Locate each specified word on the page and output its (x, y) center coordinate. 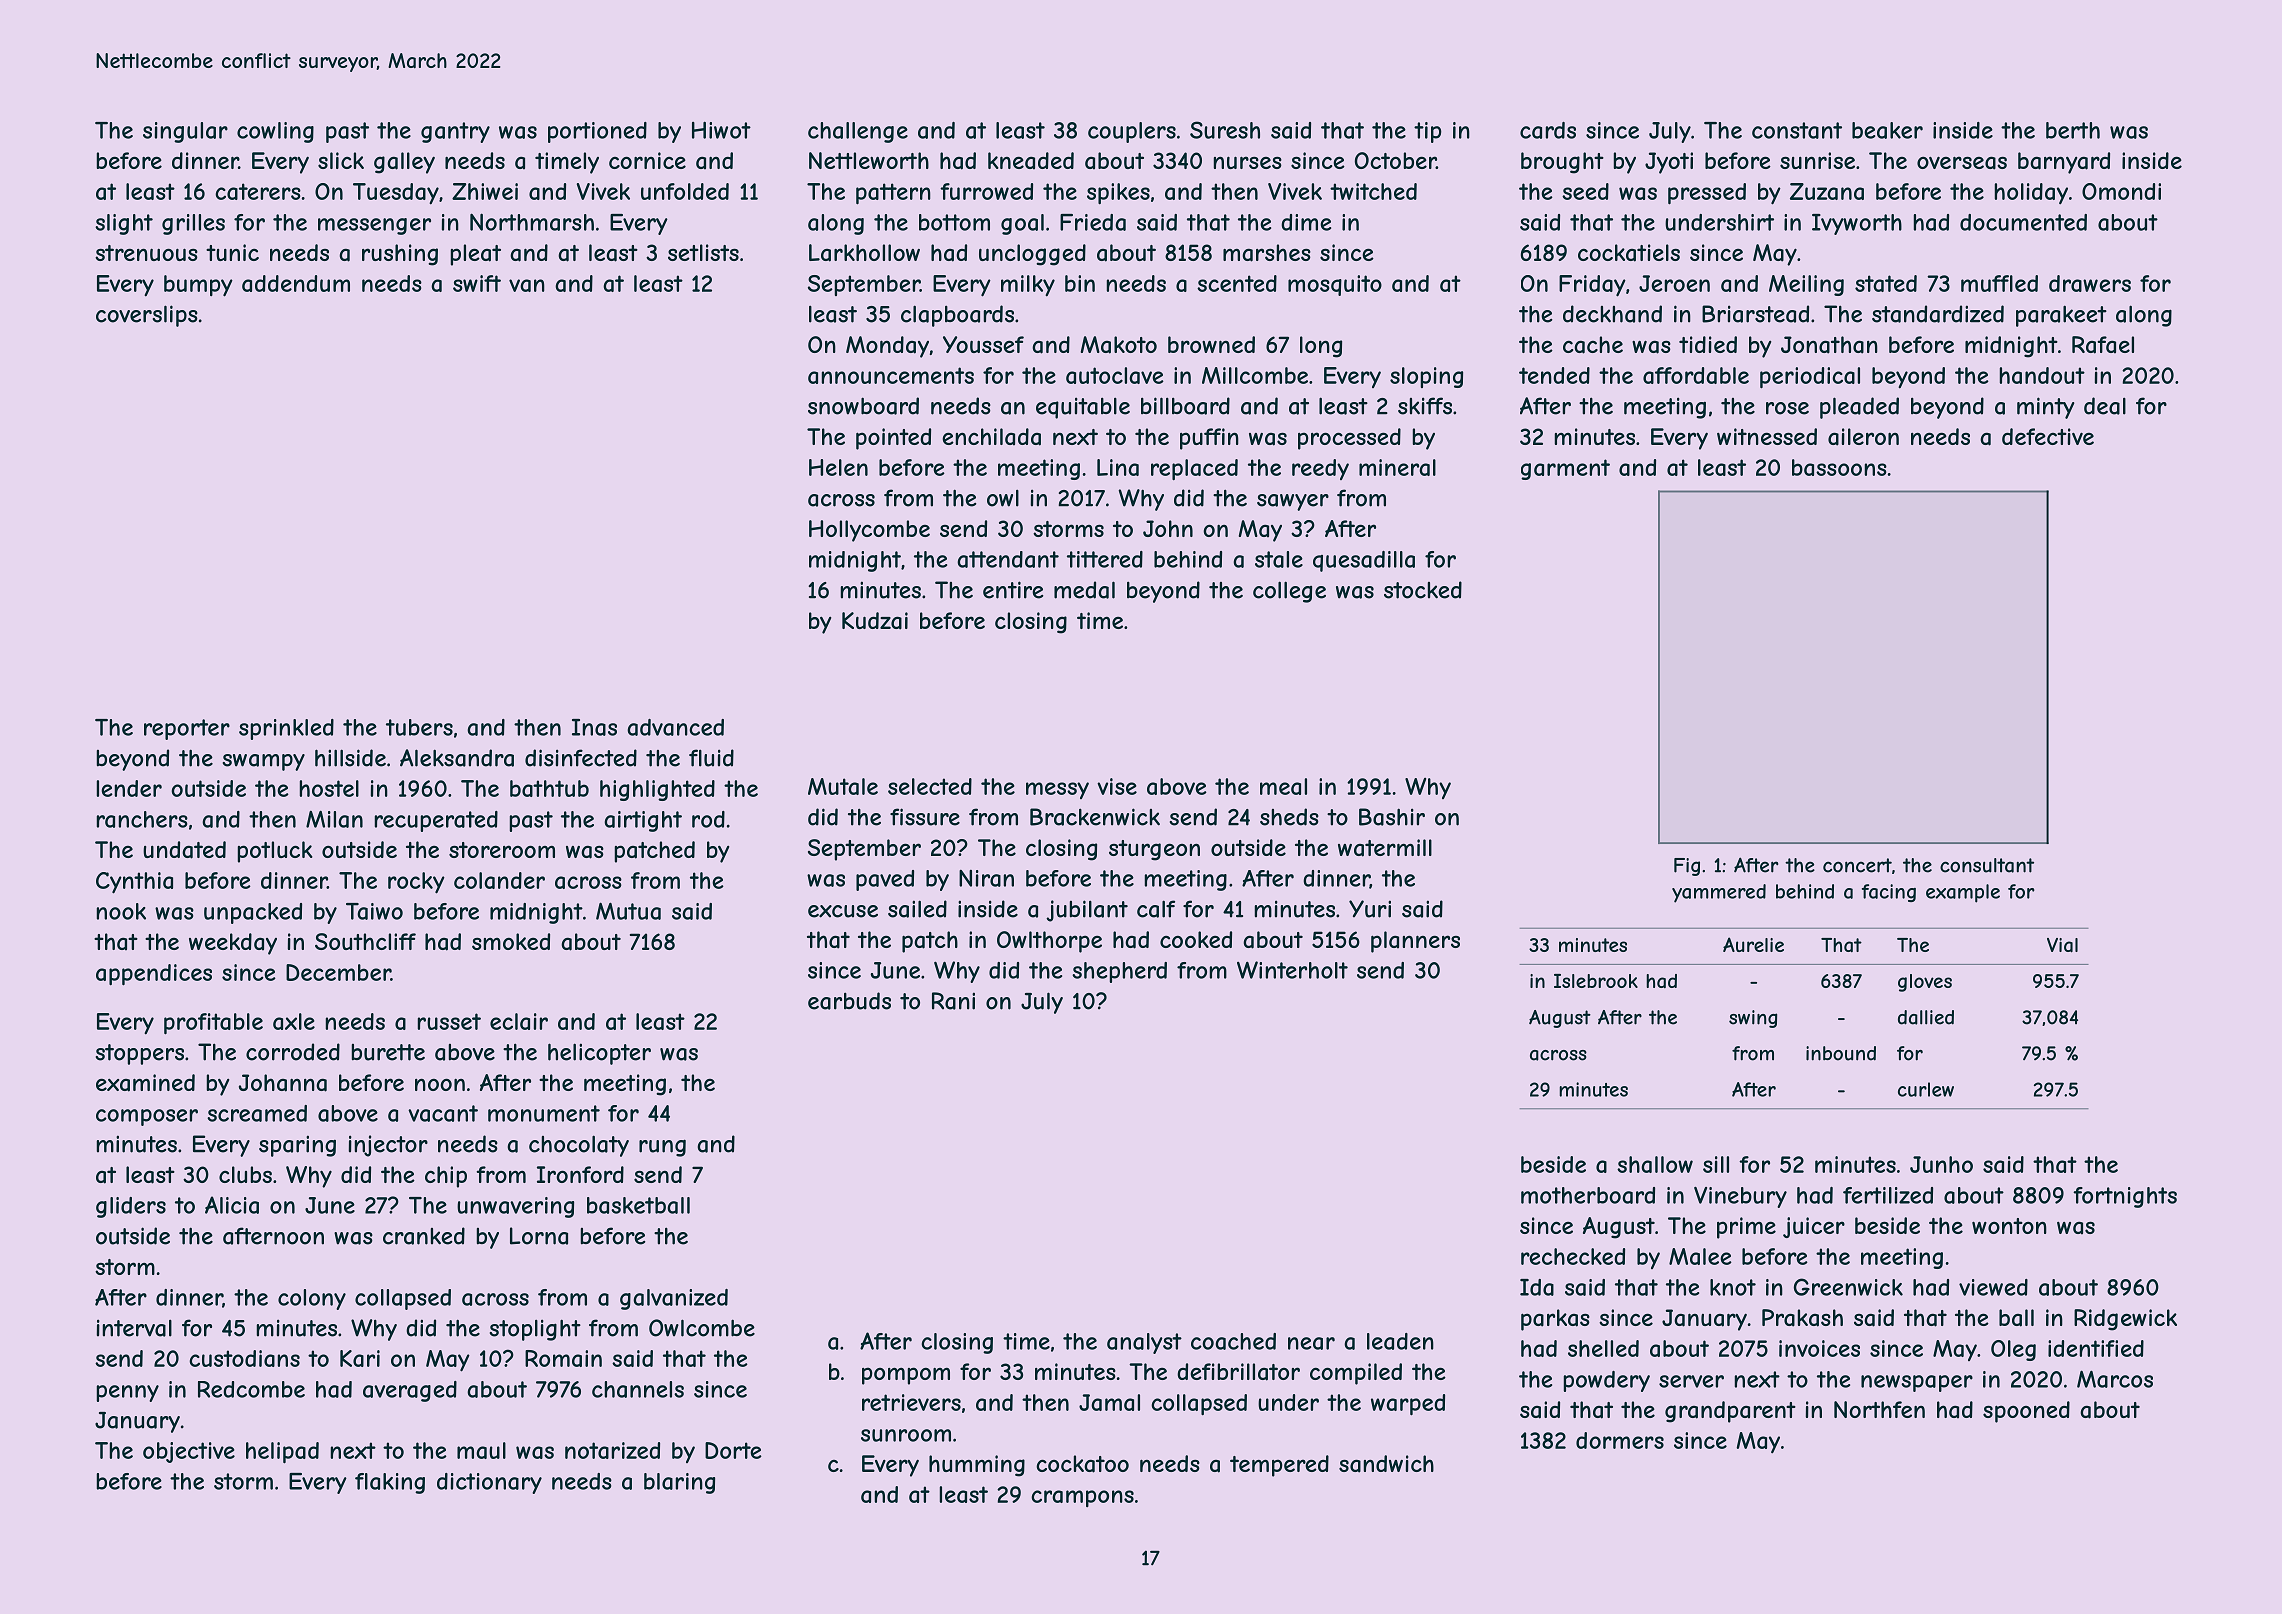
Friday (1592, 286)
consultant (1987, 865)
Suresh (1225, 130)
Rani (953, 1001)
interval (134, 1328)
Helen (838, 467)
